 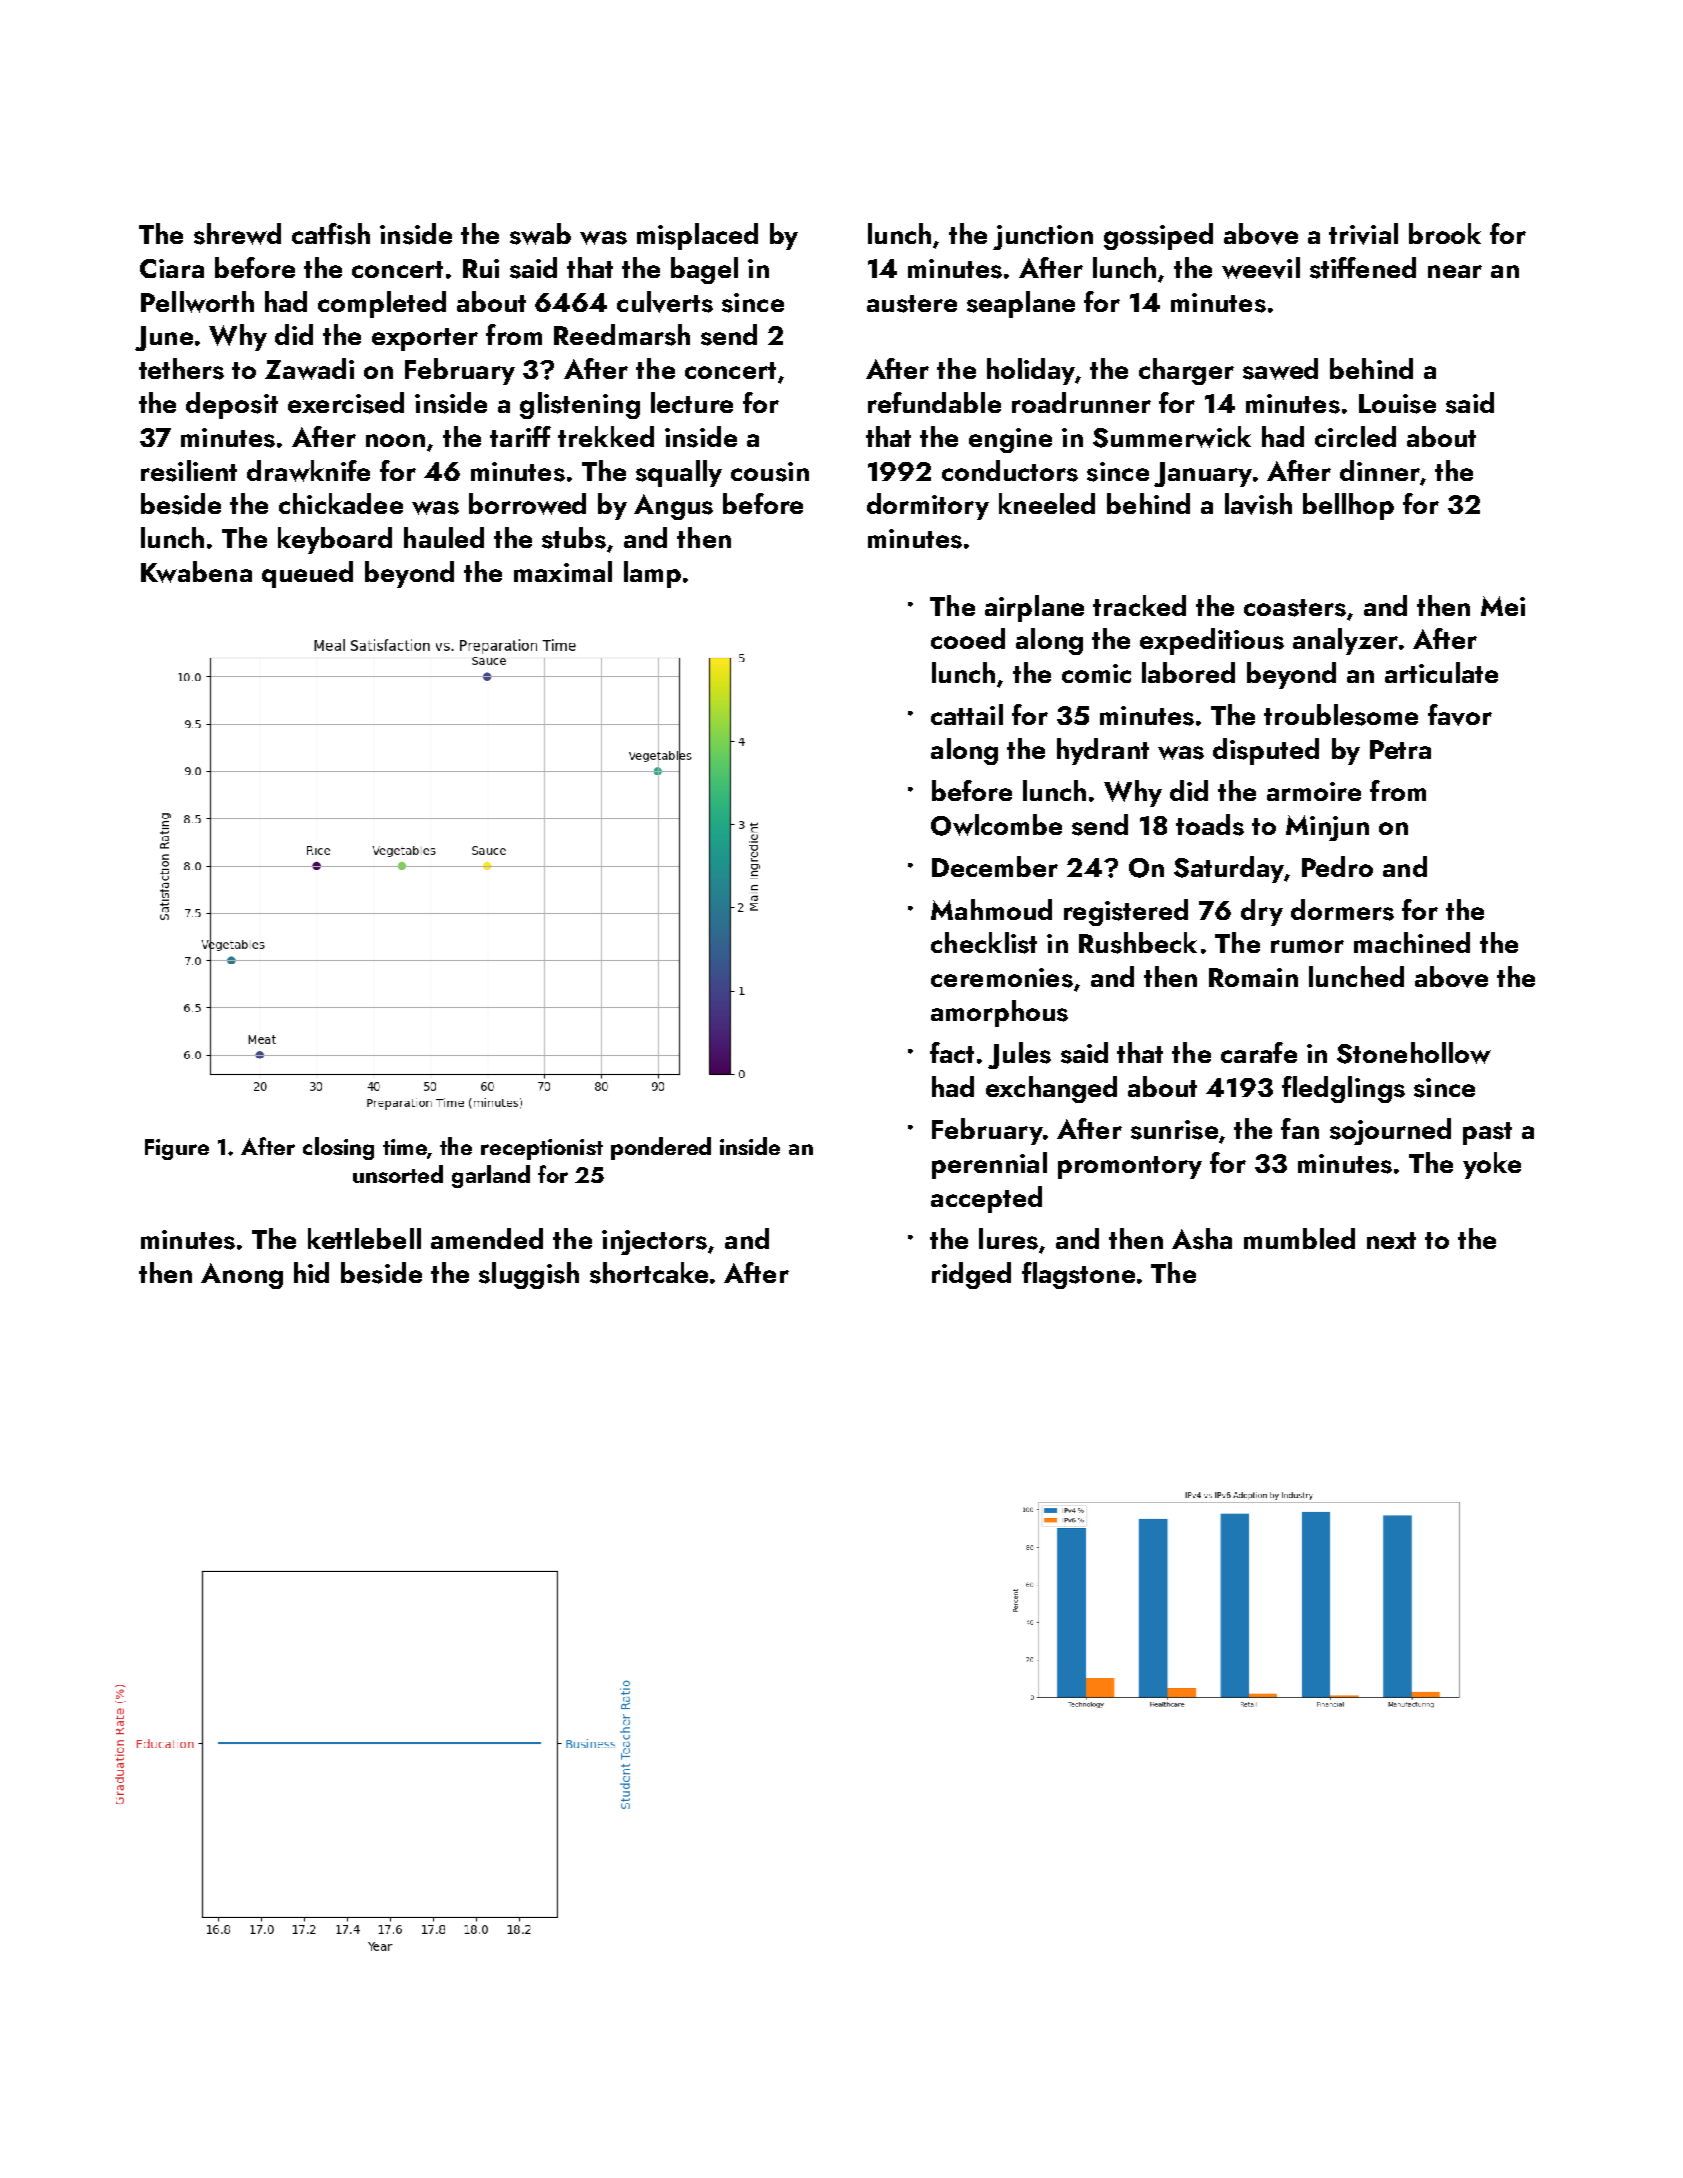 What do you see at coordinates (529, 1275) in the document?
I see `sluggish` at bounding box center [529, 1275].
